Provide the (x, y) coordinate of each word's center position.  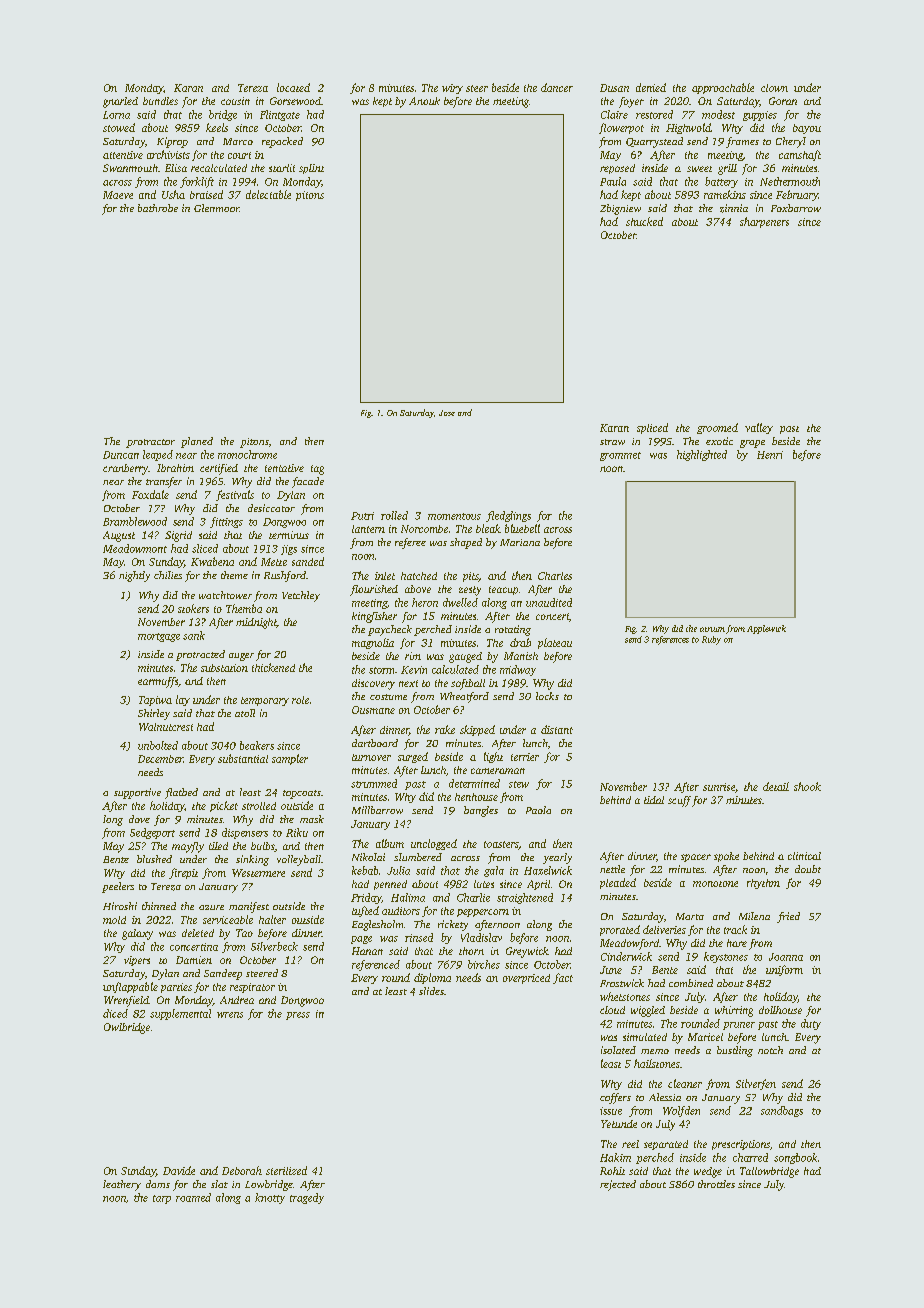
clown (774, 88)
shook (807, 786)
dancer (557, 87)
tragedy (307, 1198)
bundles (160, 101)
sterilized (286, 1170)
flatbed (181, 793)
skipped (477, 730)
